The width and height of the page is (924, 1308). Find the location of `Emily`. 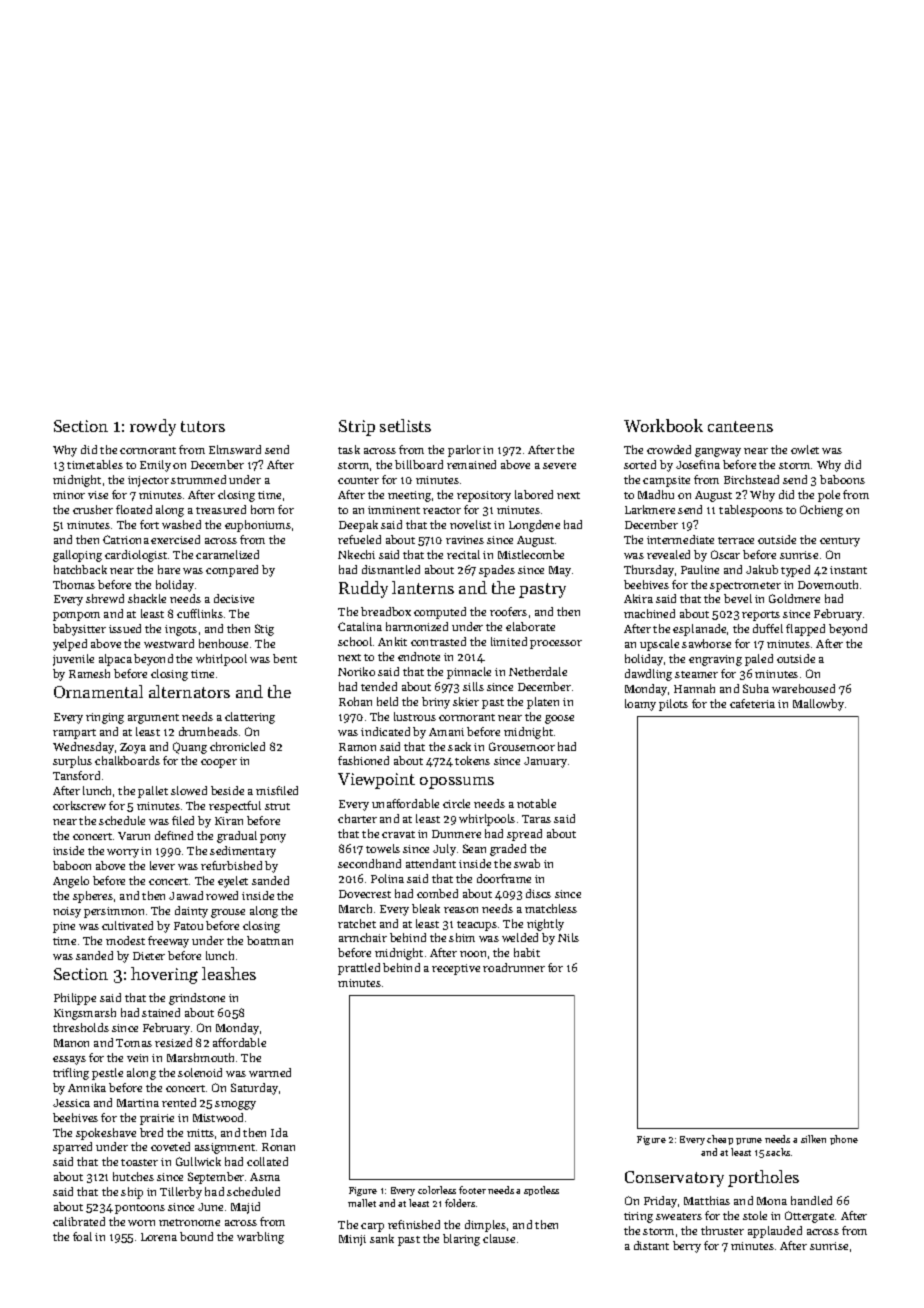

Emily is located at coordinates (155, 466).
